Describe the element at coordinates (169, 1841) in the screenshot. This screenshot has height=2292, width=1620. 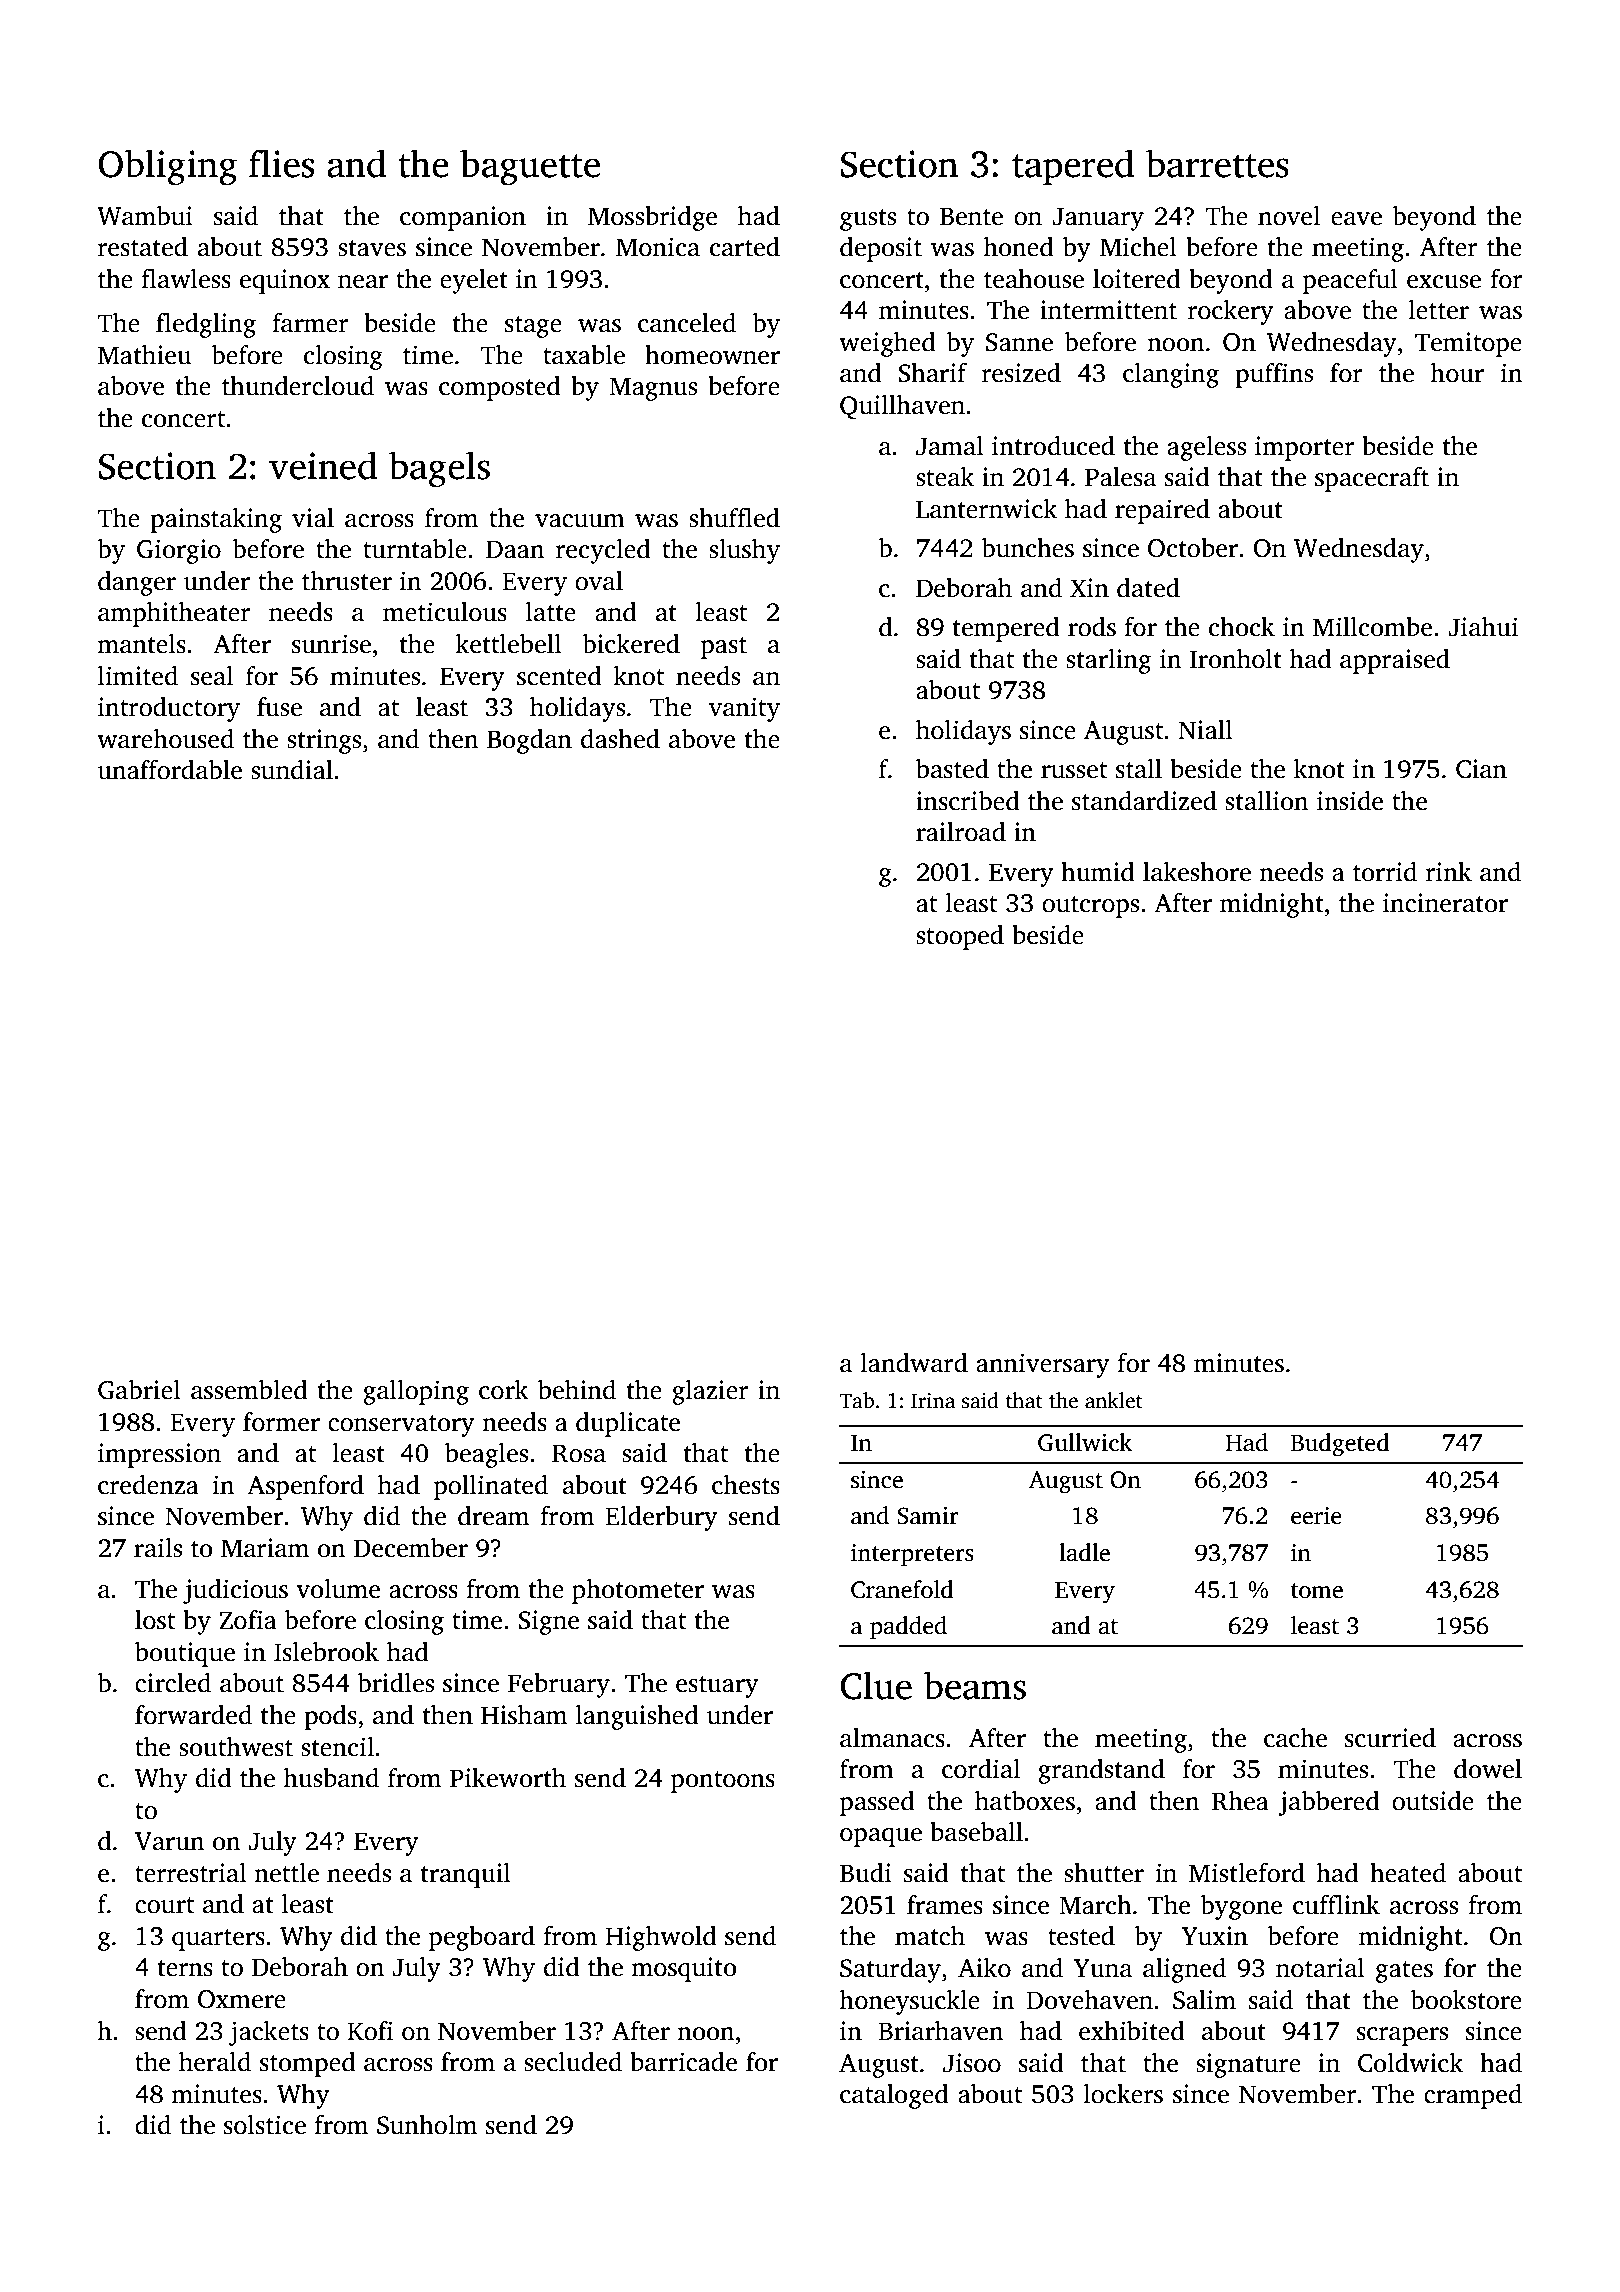
I see `Varun` at that location.
